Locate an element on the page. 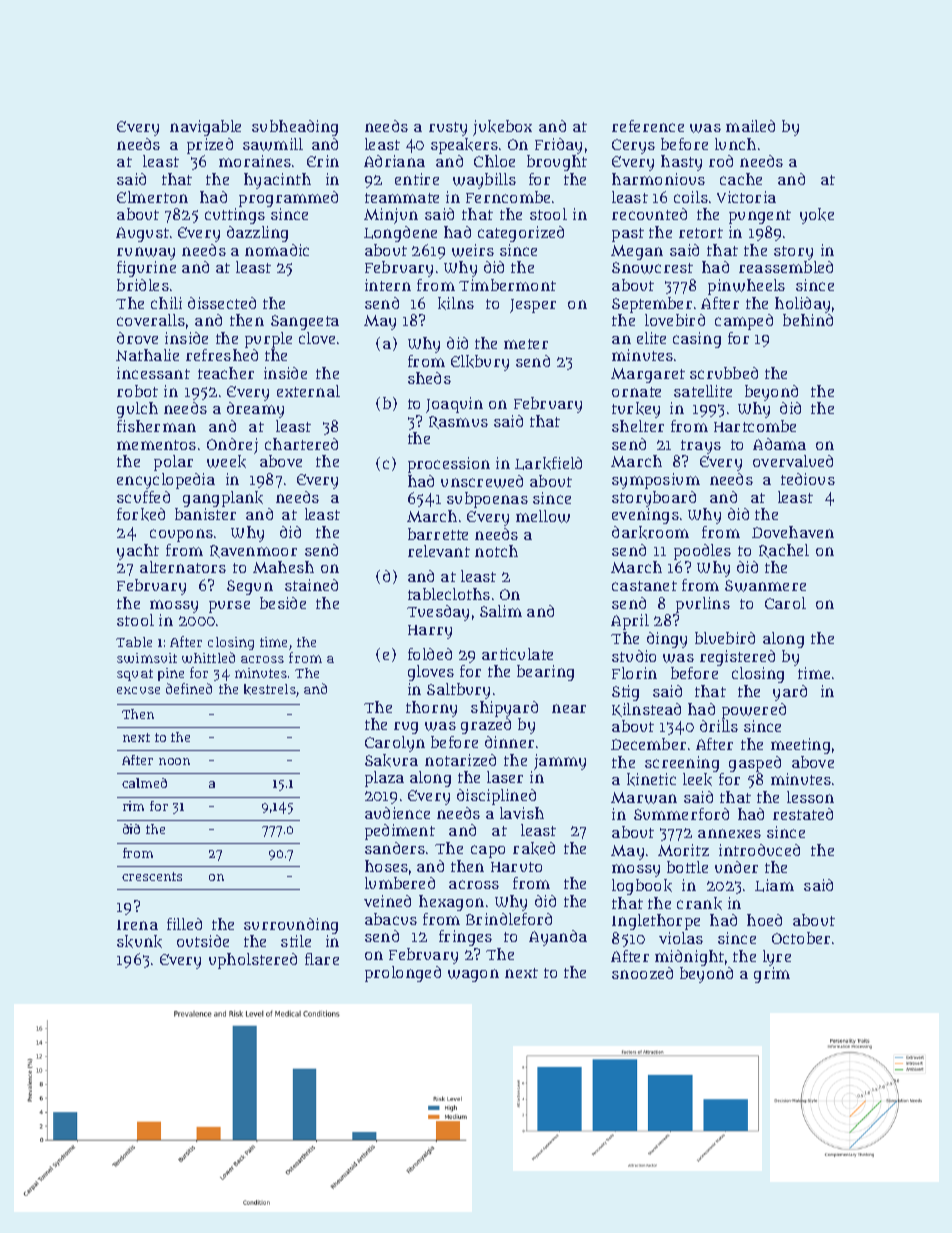  jukebox is located at coordinates (502, 128).
